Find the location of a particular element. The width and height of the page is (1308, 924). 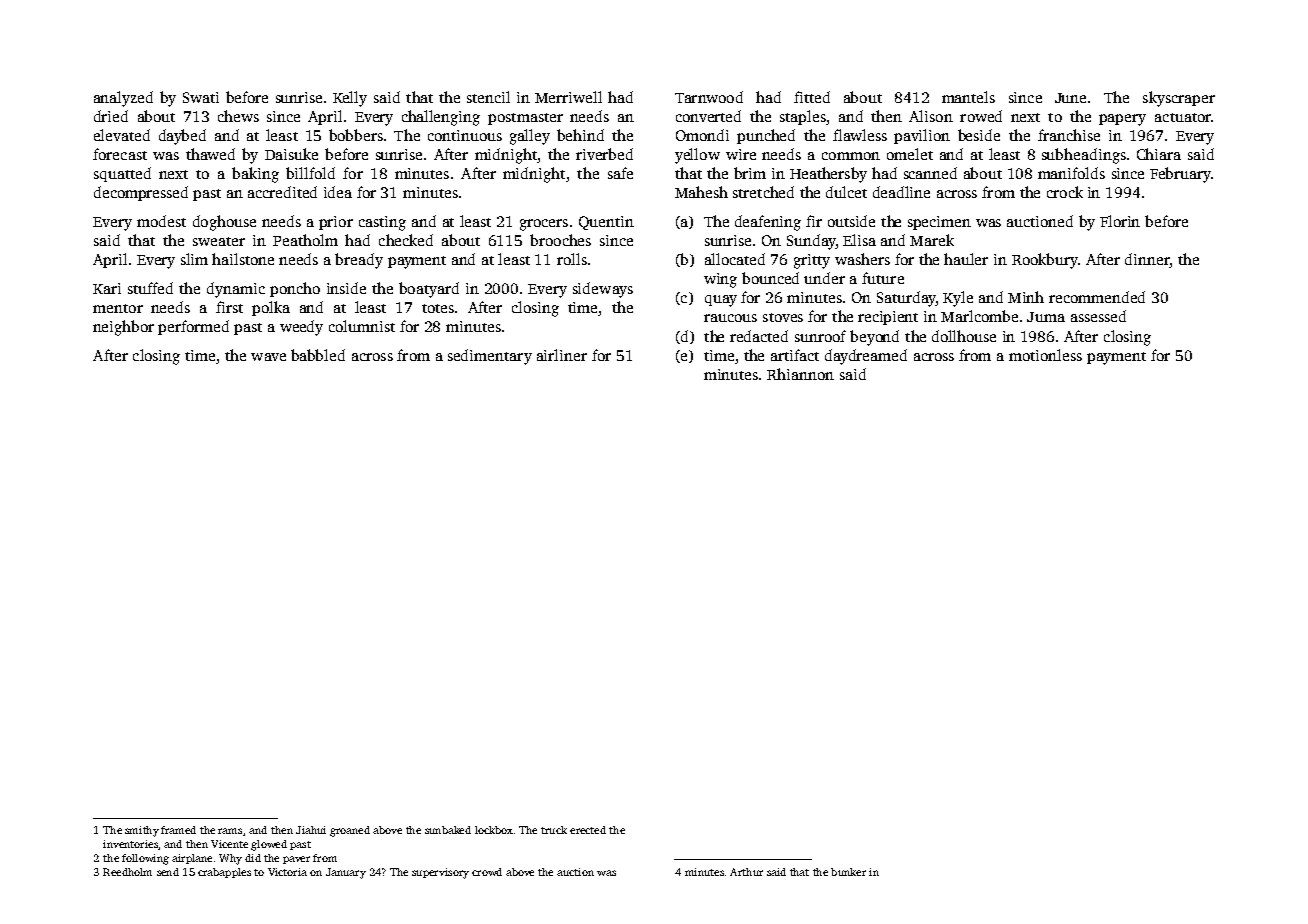

subheadings is located at coordinates (1084, 156).
